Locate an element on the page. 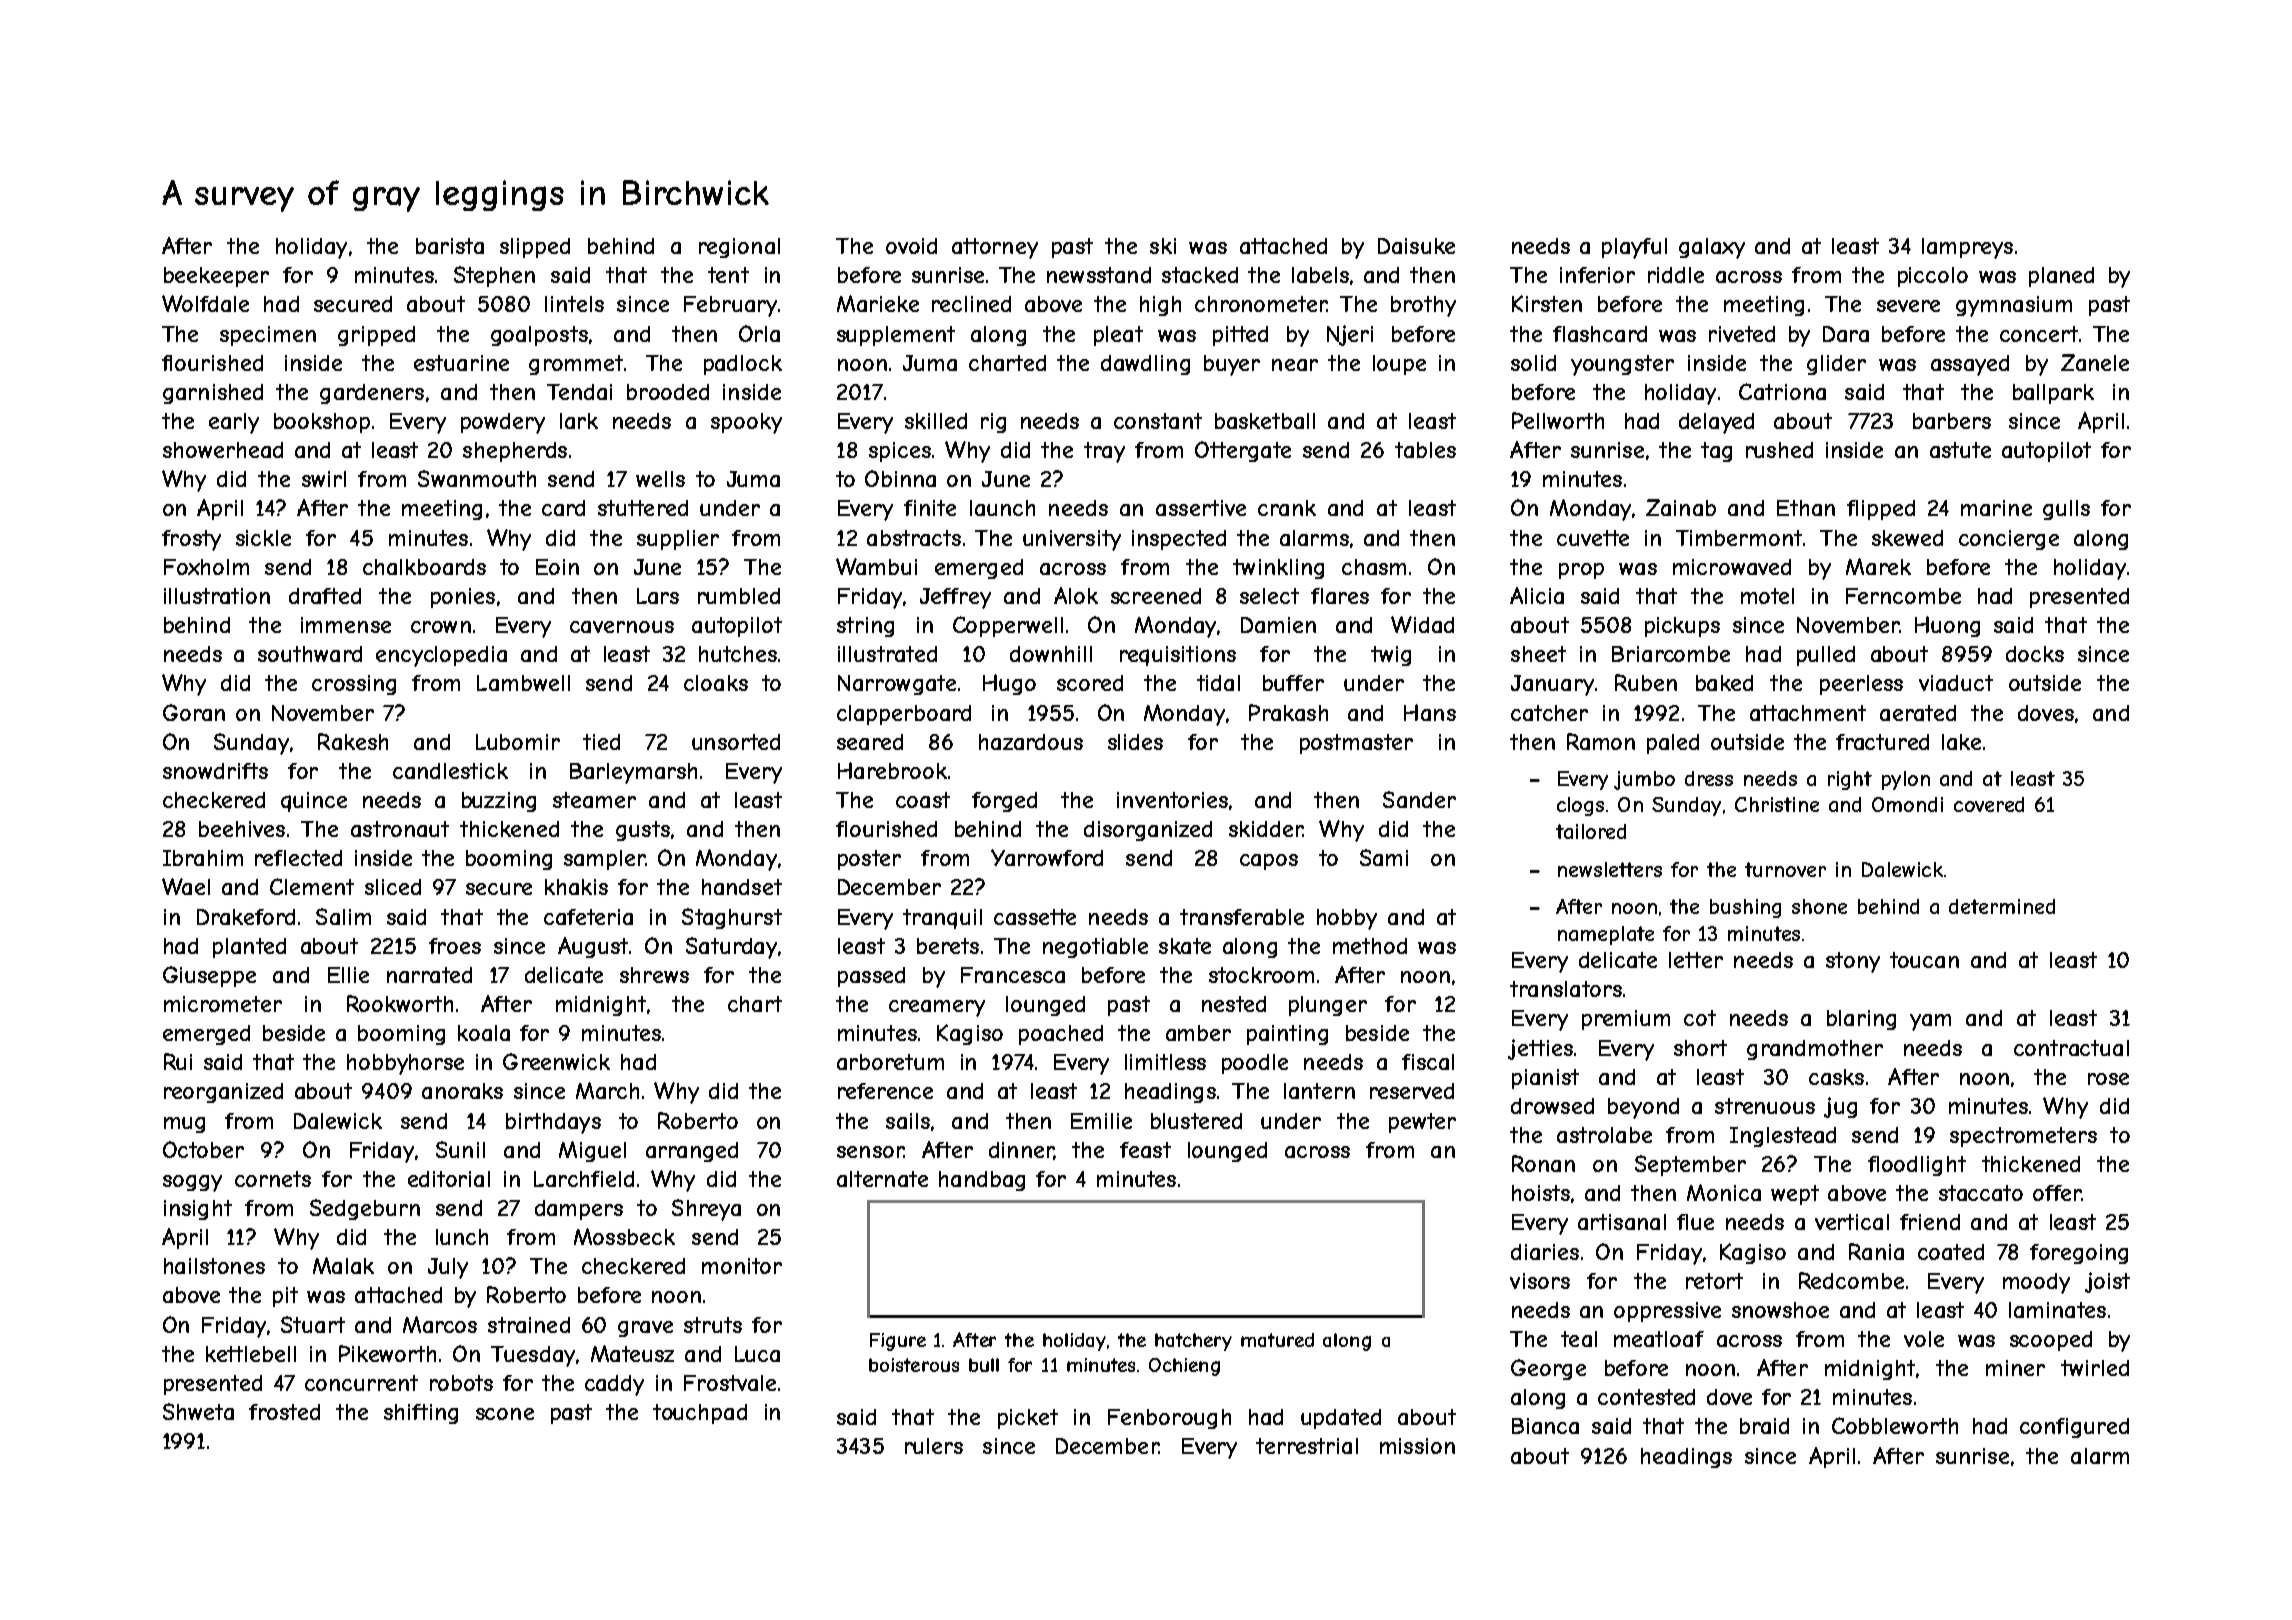 This image has height=1620, width=2292. rose is located at coordinates (2108, 1079).
